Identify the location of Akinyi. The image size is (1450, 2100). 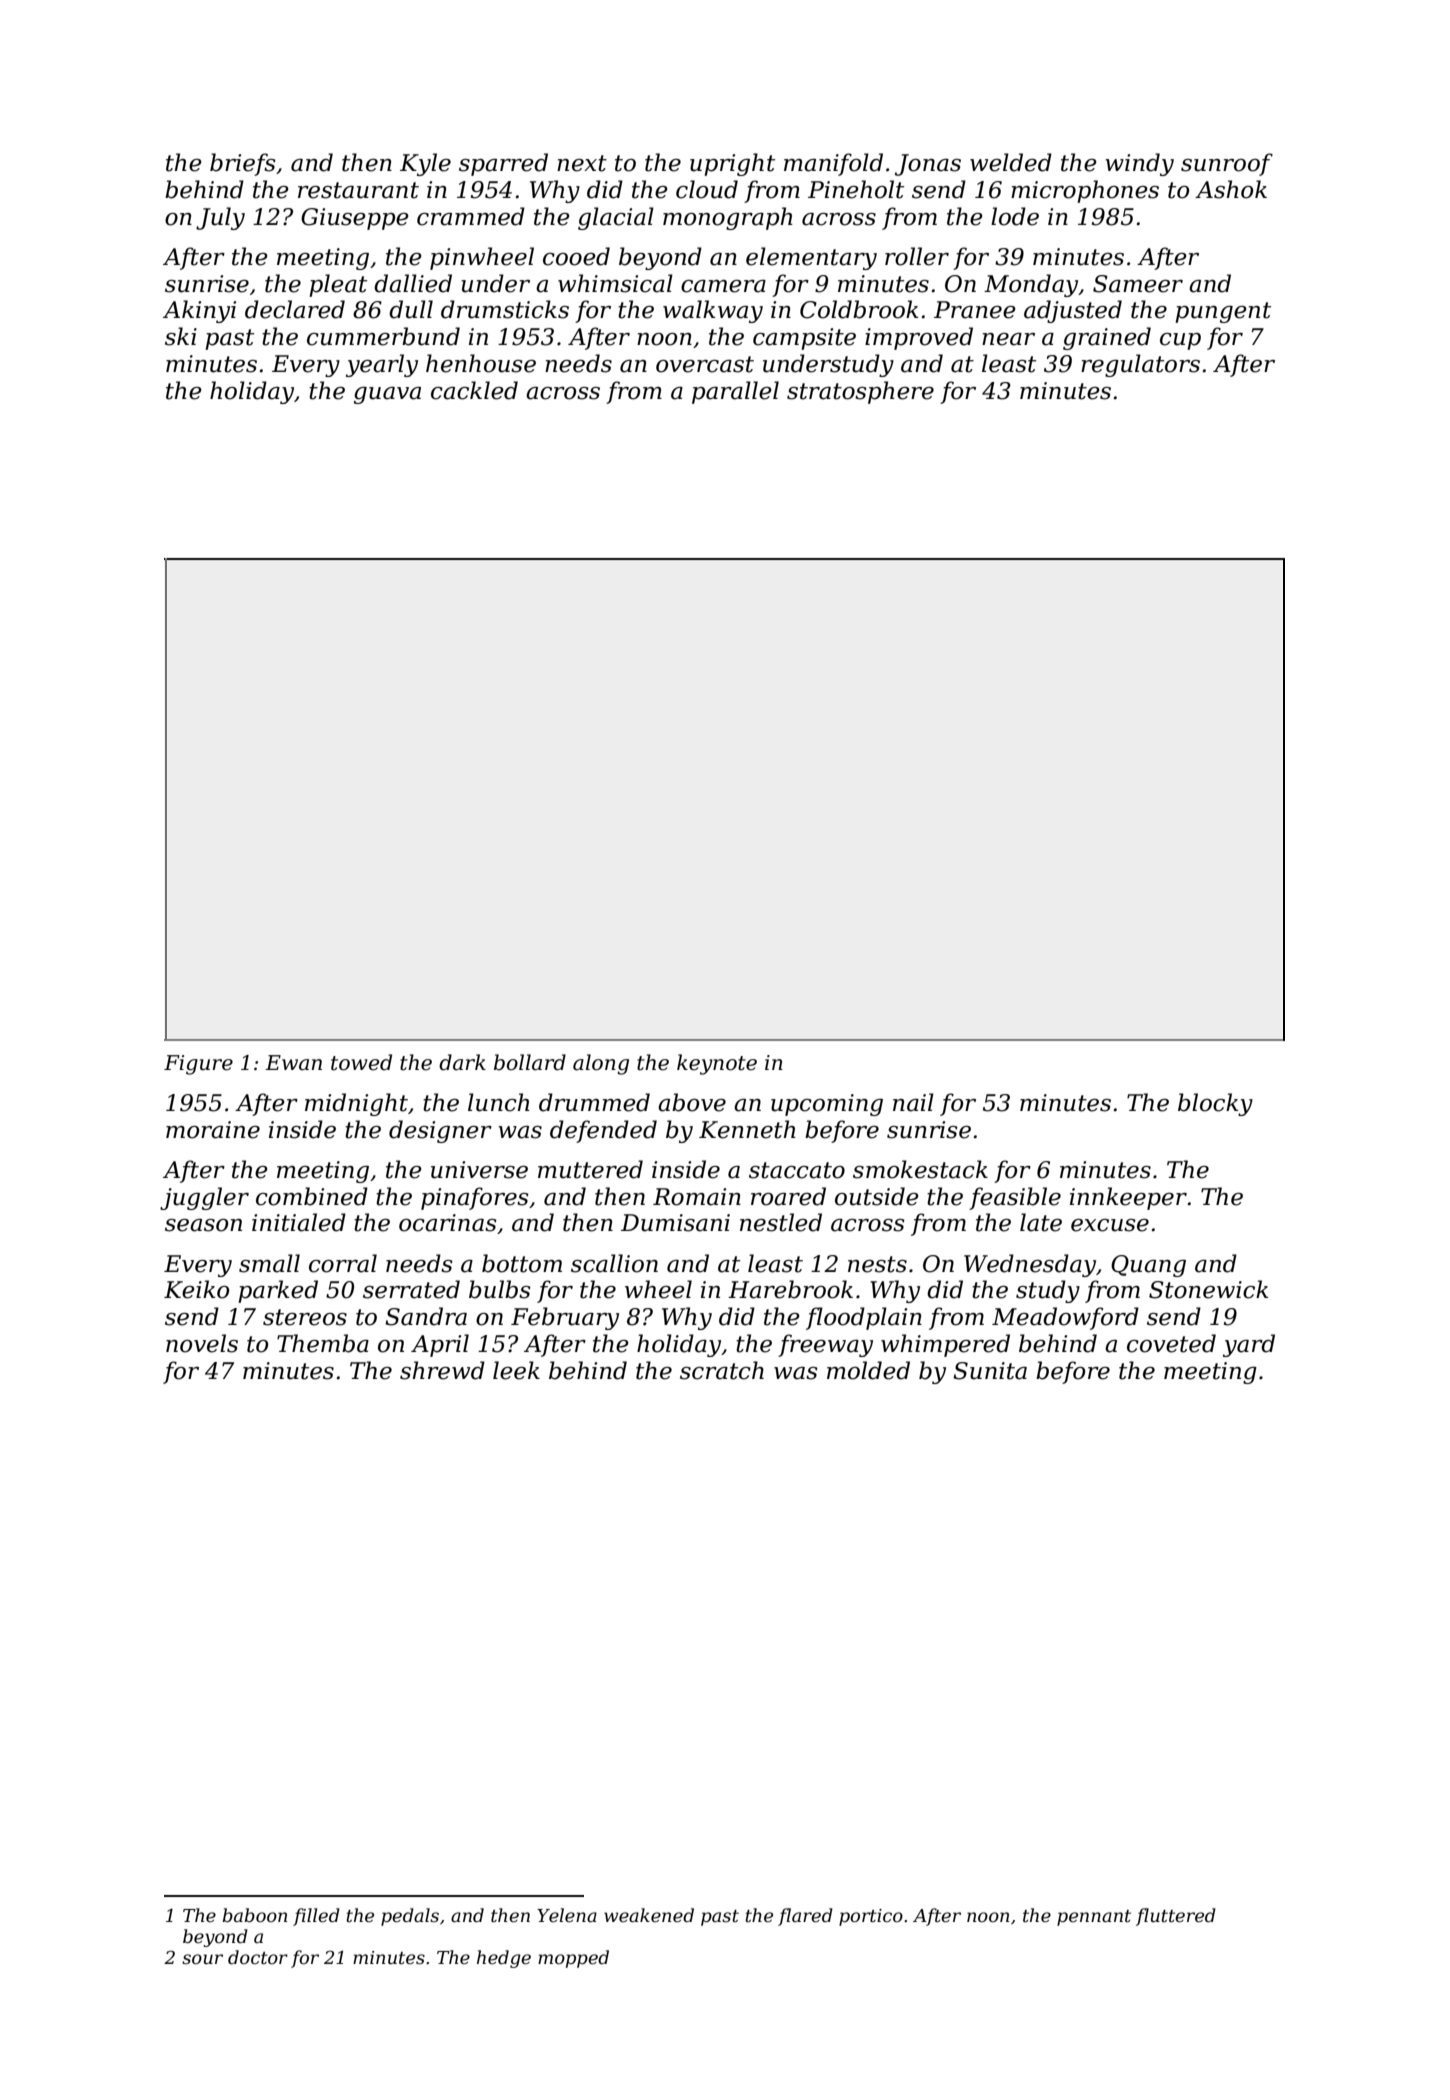
(199, 311).
